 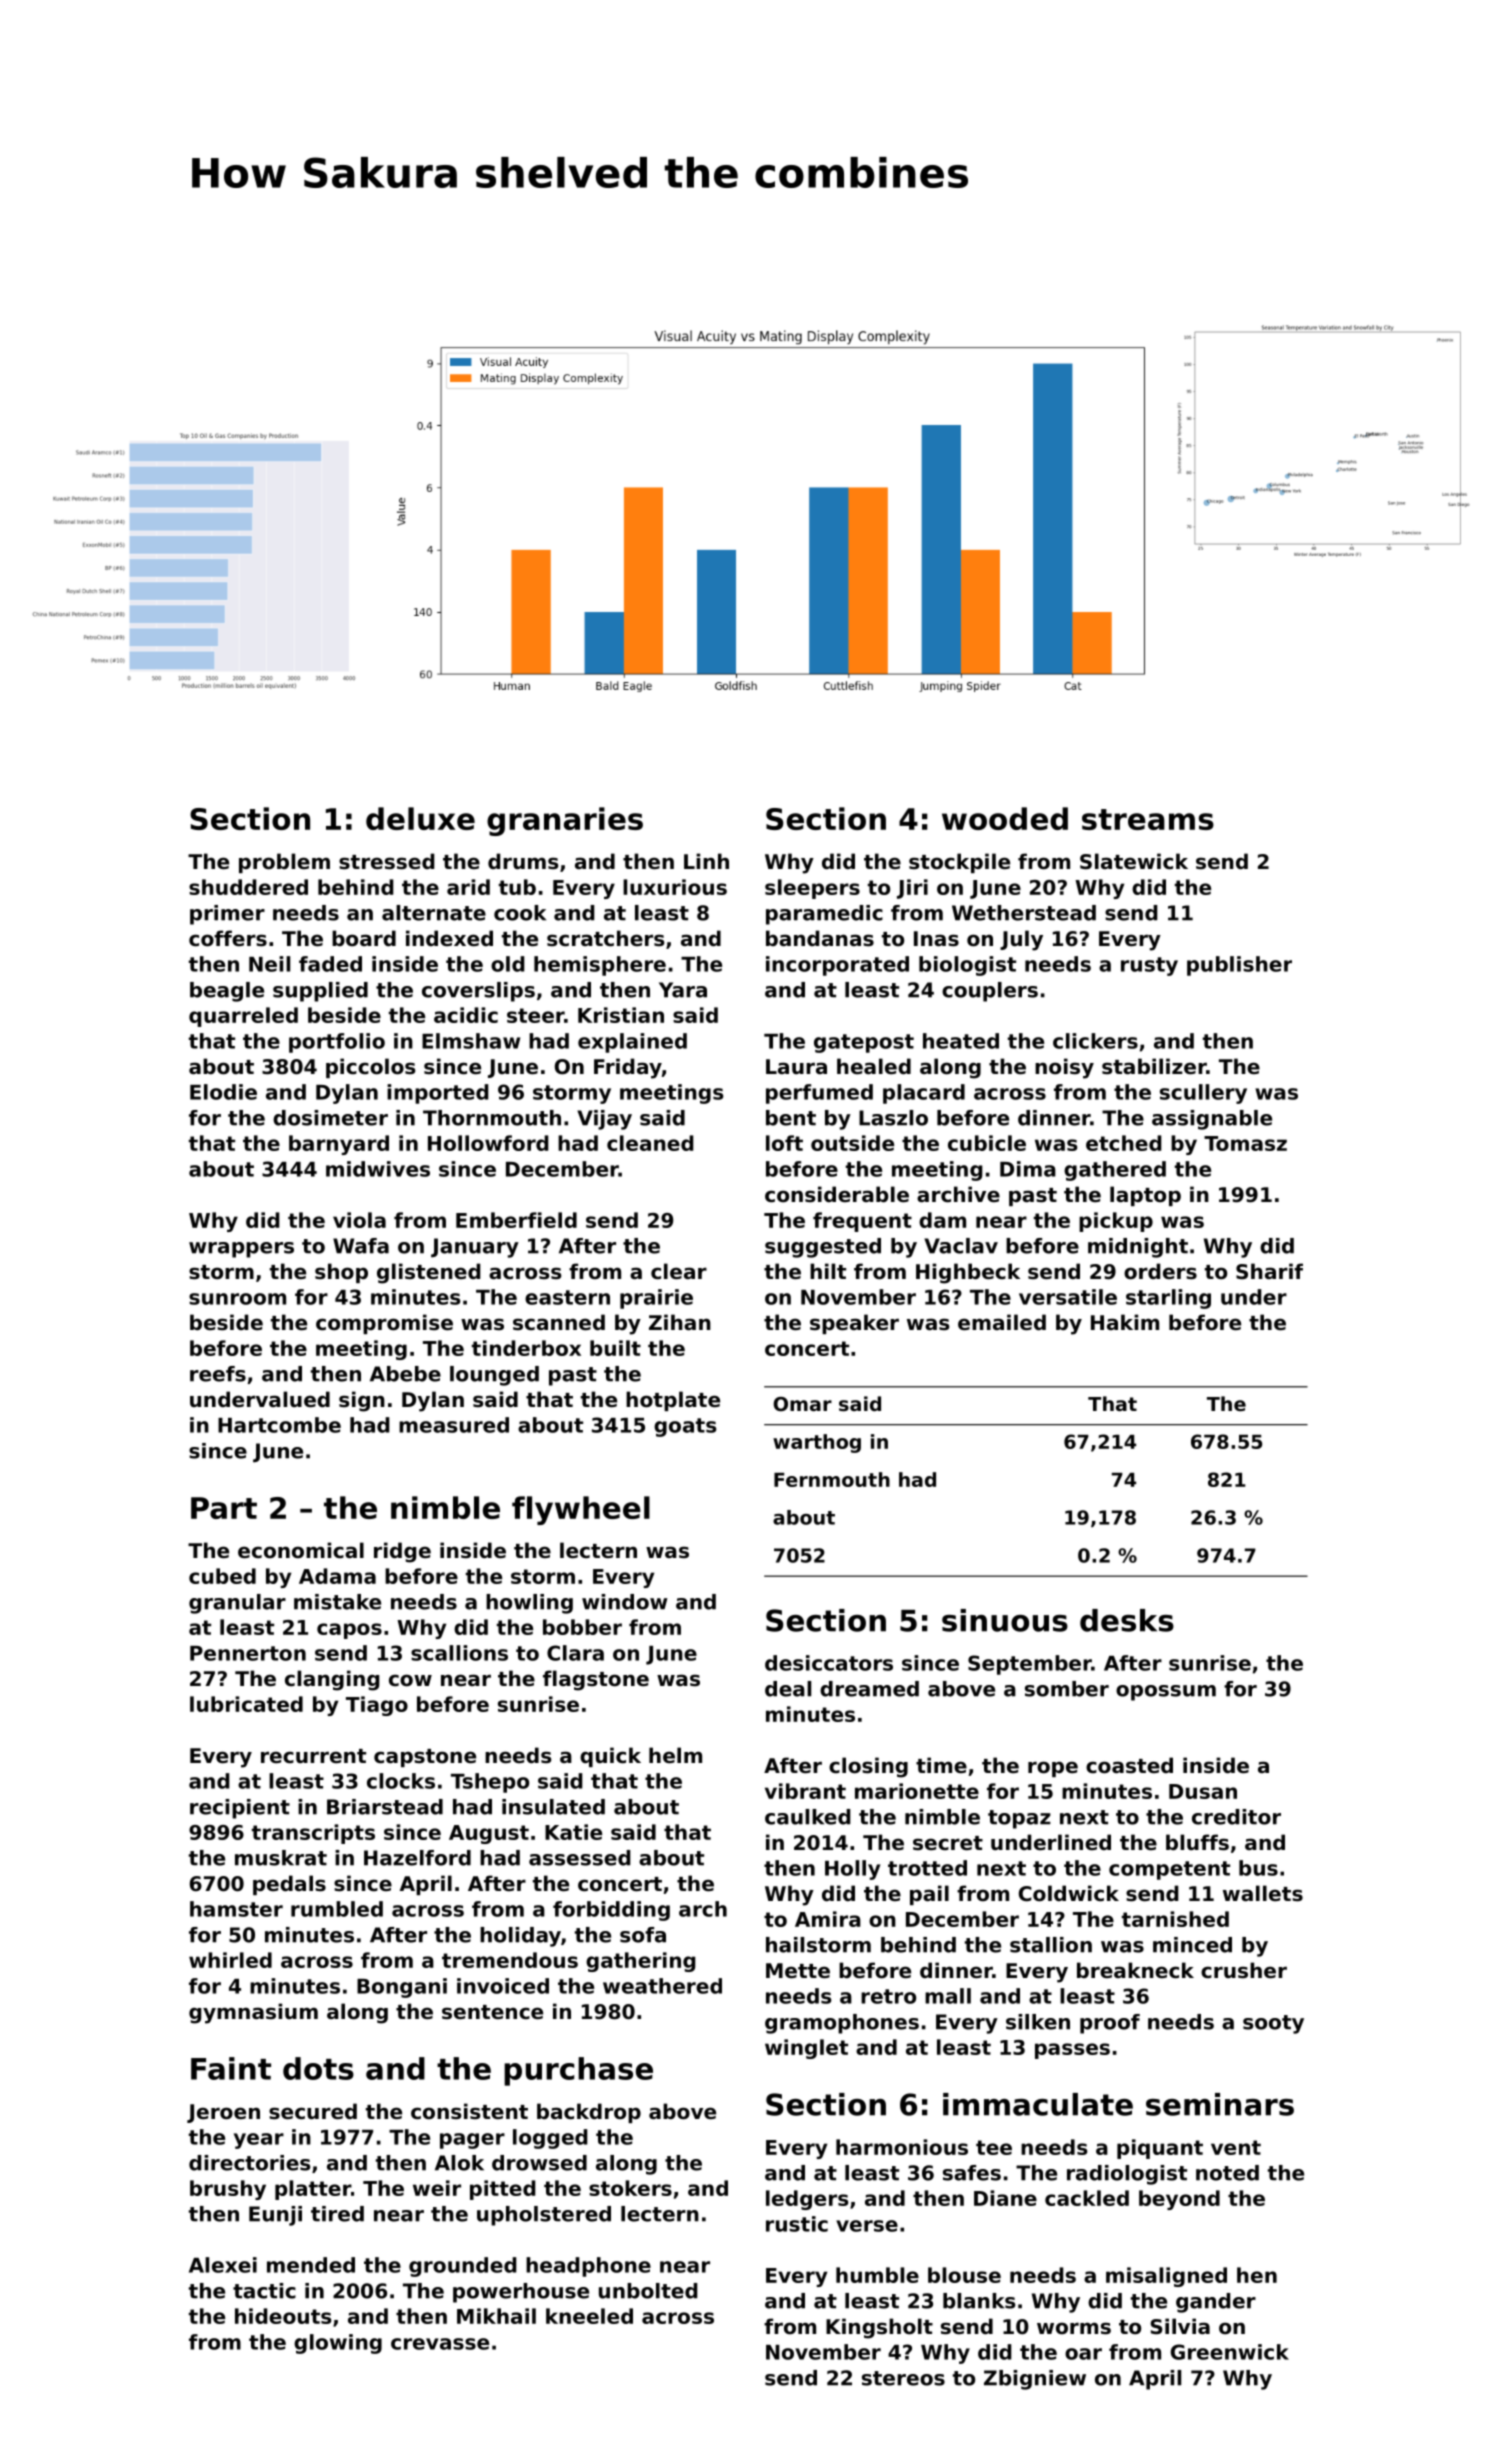 What do you see at coordinates (440, 2344) in the screenshot?
I see `crevasse` at bounding box center [440, 2344].
